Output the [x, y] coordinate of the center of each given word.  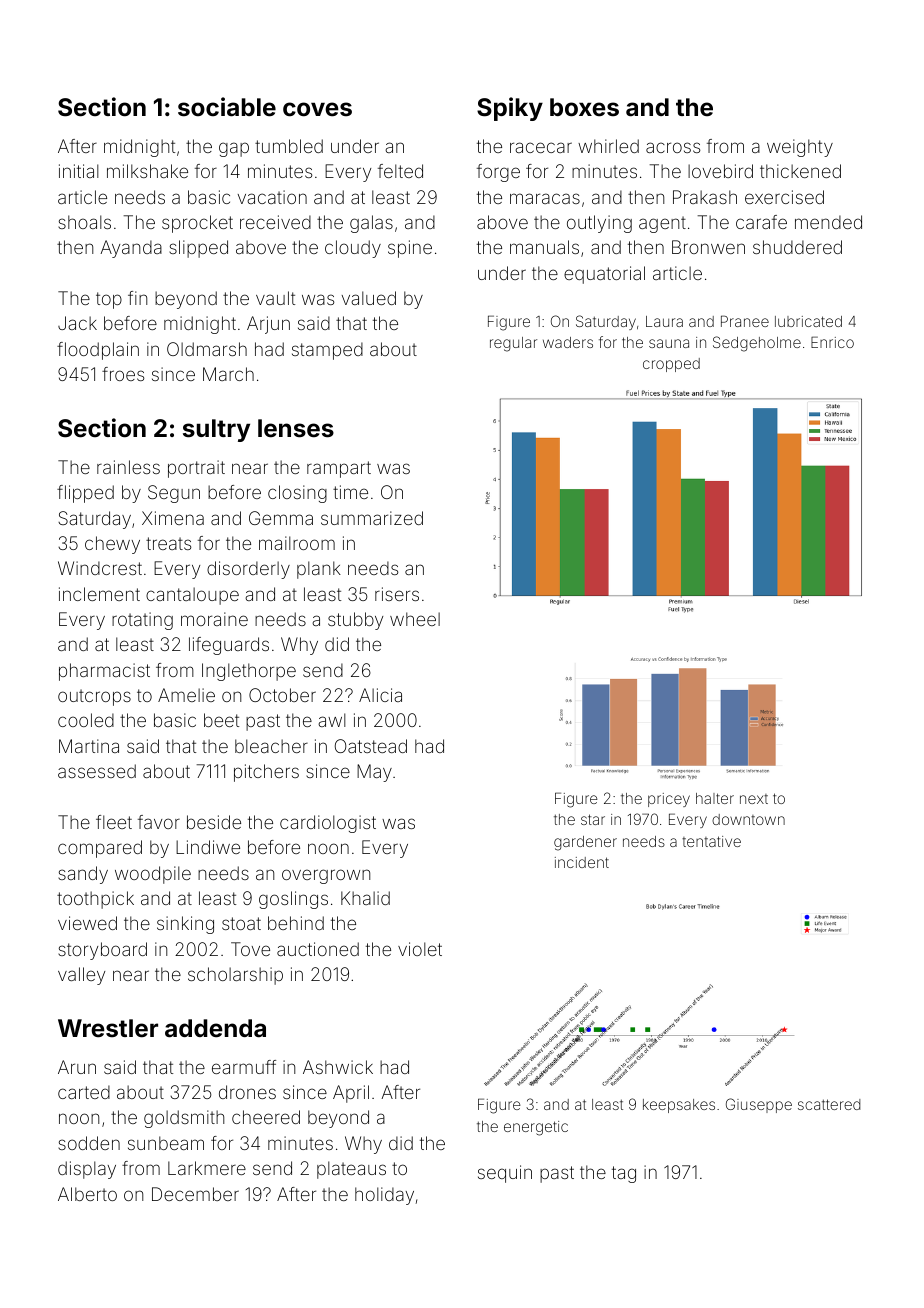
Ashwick [338, 1067]
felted [400, 171]
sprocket [197, 224]
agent [662, 224]
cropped [671, 365]
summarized [372, 518]
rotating [142, 621]
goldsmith [184, 1119]
